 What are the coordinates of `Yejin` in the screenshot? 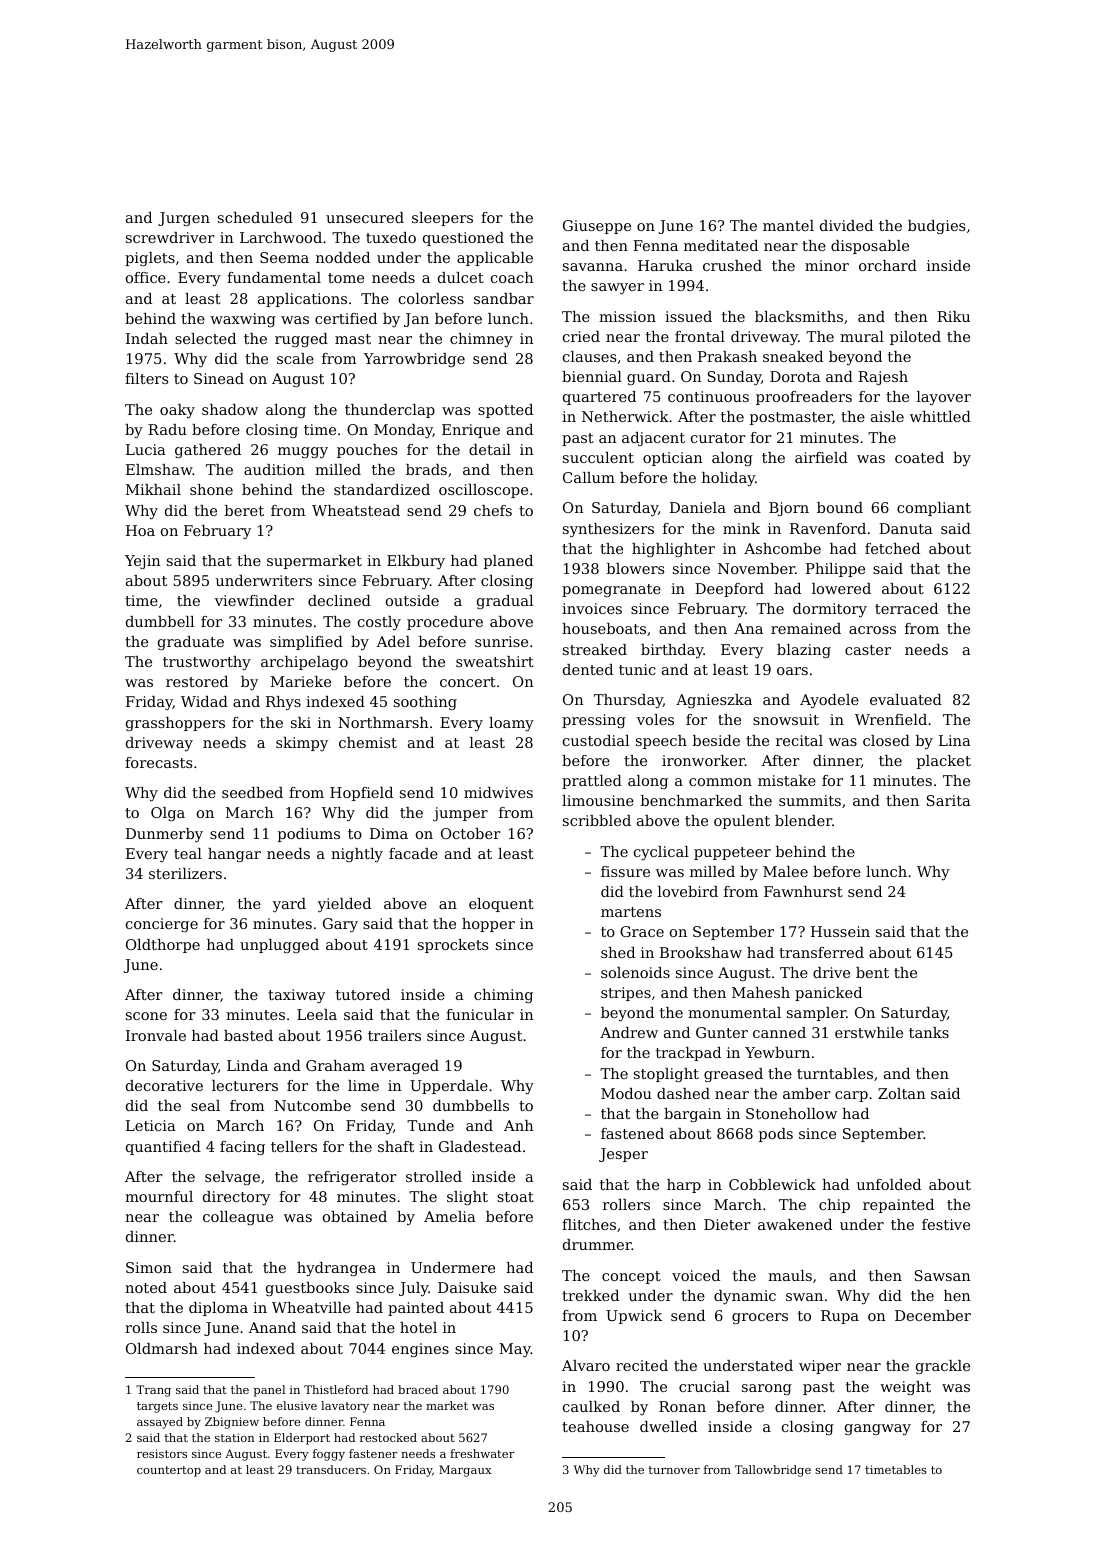 It's located at (143, 562).
